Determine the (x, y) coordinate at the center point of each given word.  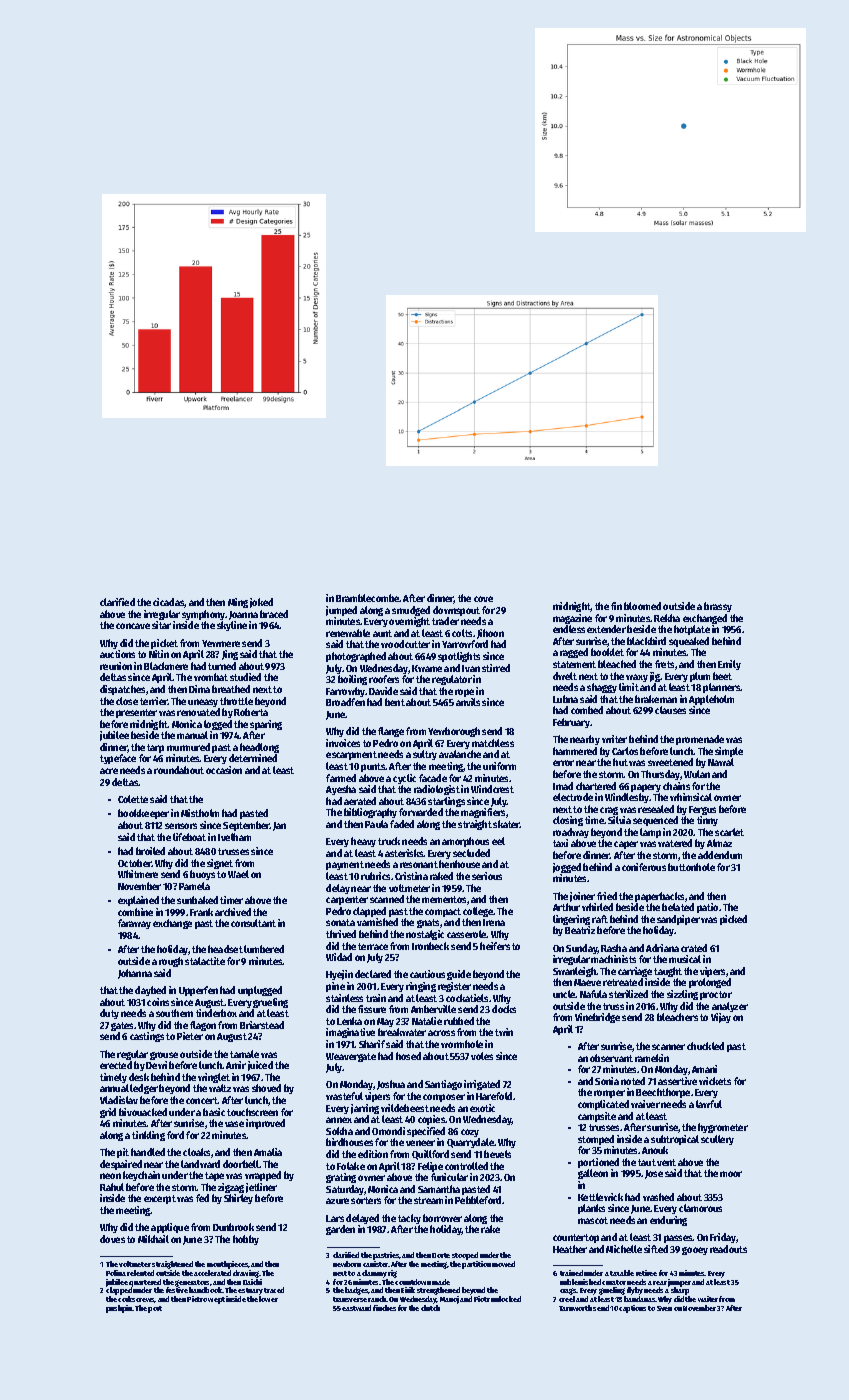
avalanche (460, 754)
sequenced (655, 821)
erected (116, 1065)
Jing (230, 655)
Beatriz (580, 930)
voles (482, 1056)
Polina (116, 1273)
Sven (664, 1308)
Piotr (482, 1299)
